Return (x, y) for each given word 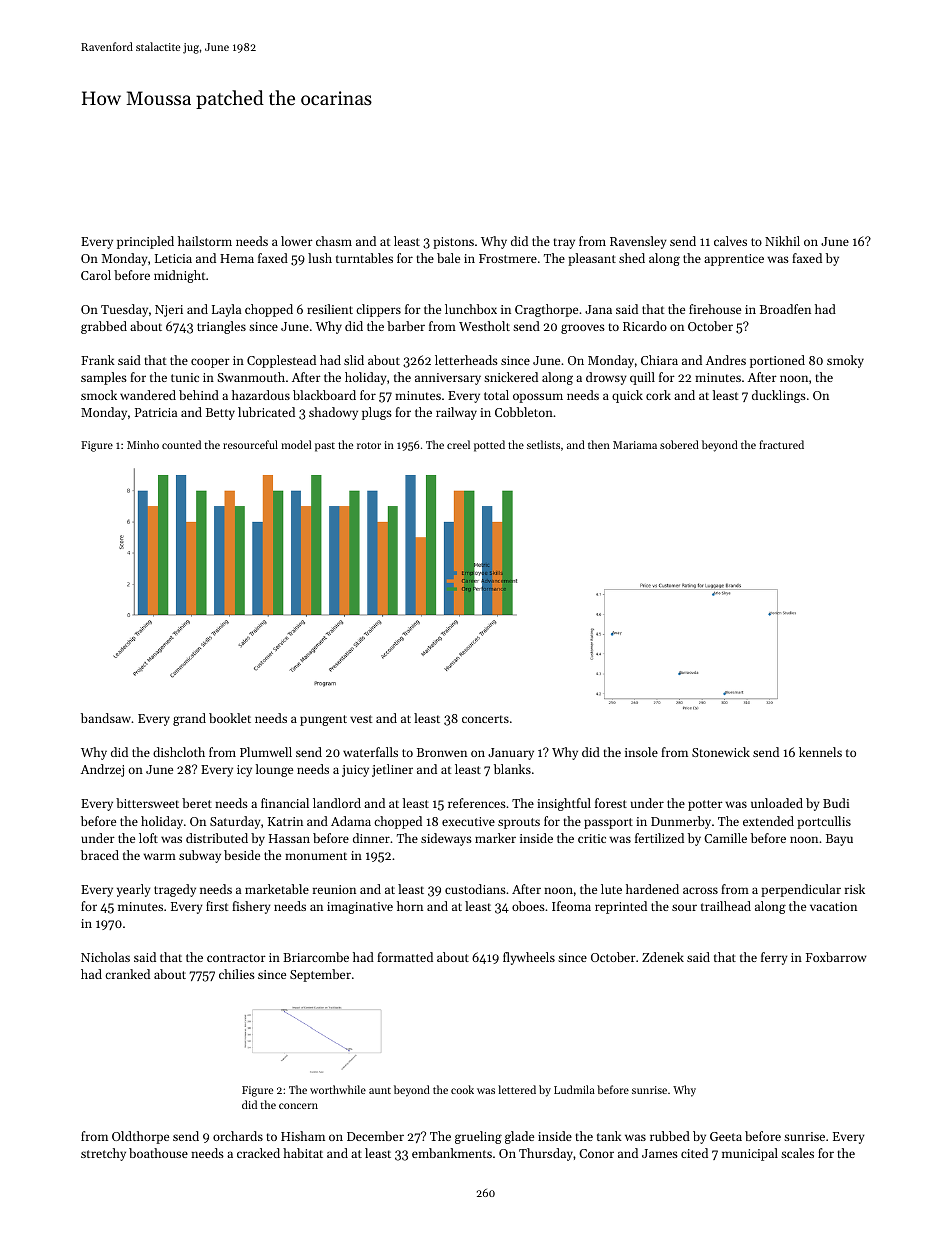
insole (641, 752)
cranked (127, 974)
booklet (230, 718)
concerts (485, 719)
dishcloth (179, 752)
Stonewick (721, 752)
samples (104, 378)
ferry (774, 958)
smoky (845, 361)
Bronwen (442, 752)
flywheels (529, 958)
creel (458, 444)
